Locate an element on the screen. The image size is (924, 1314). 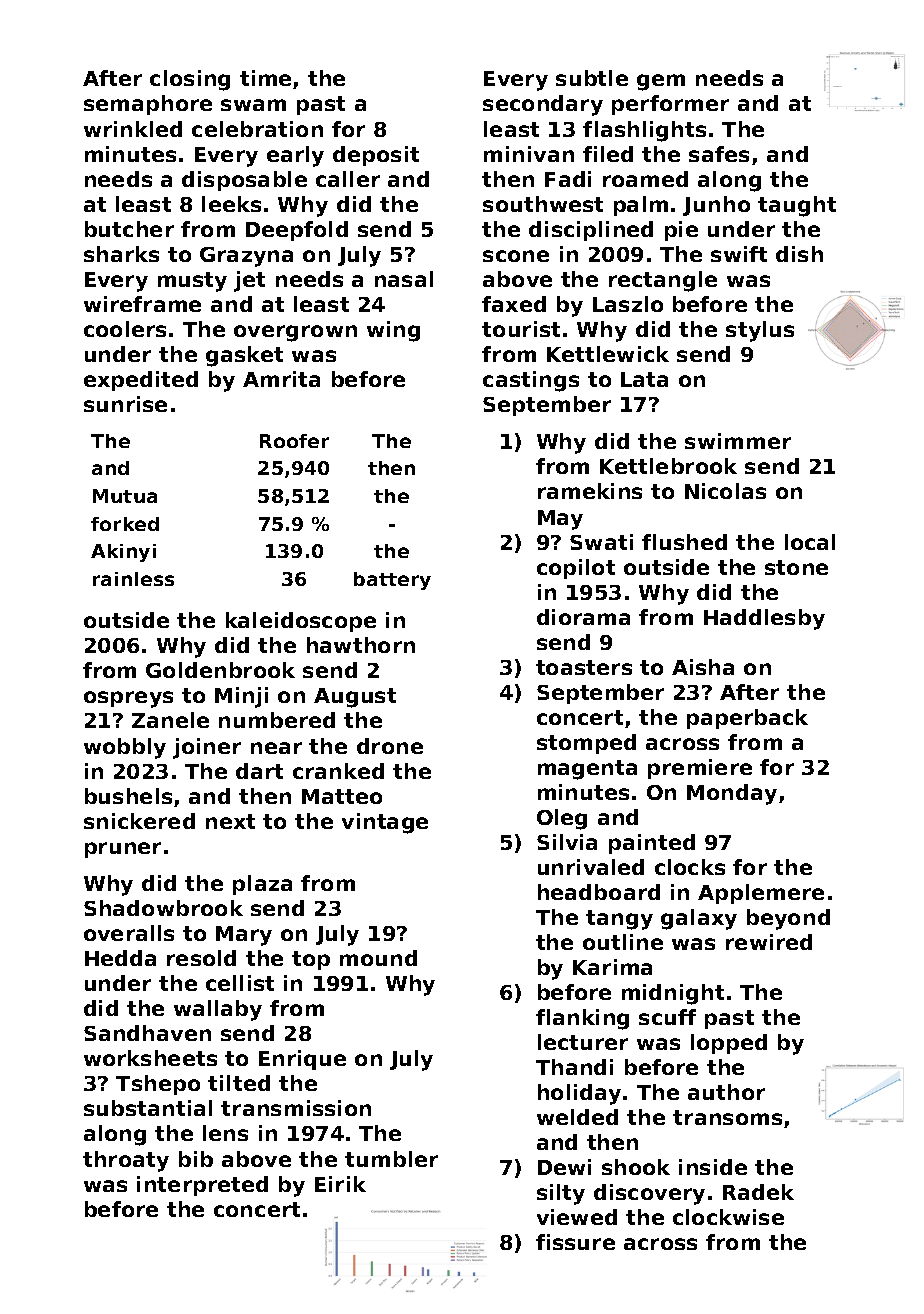
gem is located at coordinates (661, 82).
